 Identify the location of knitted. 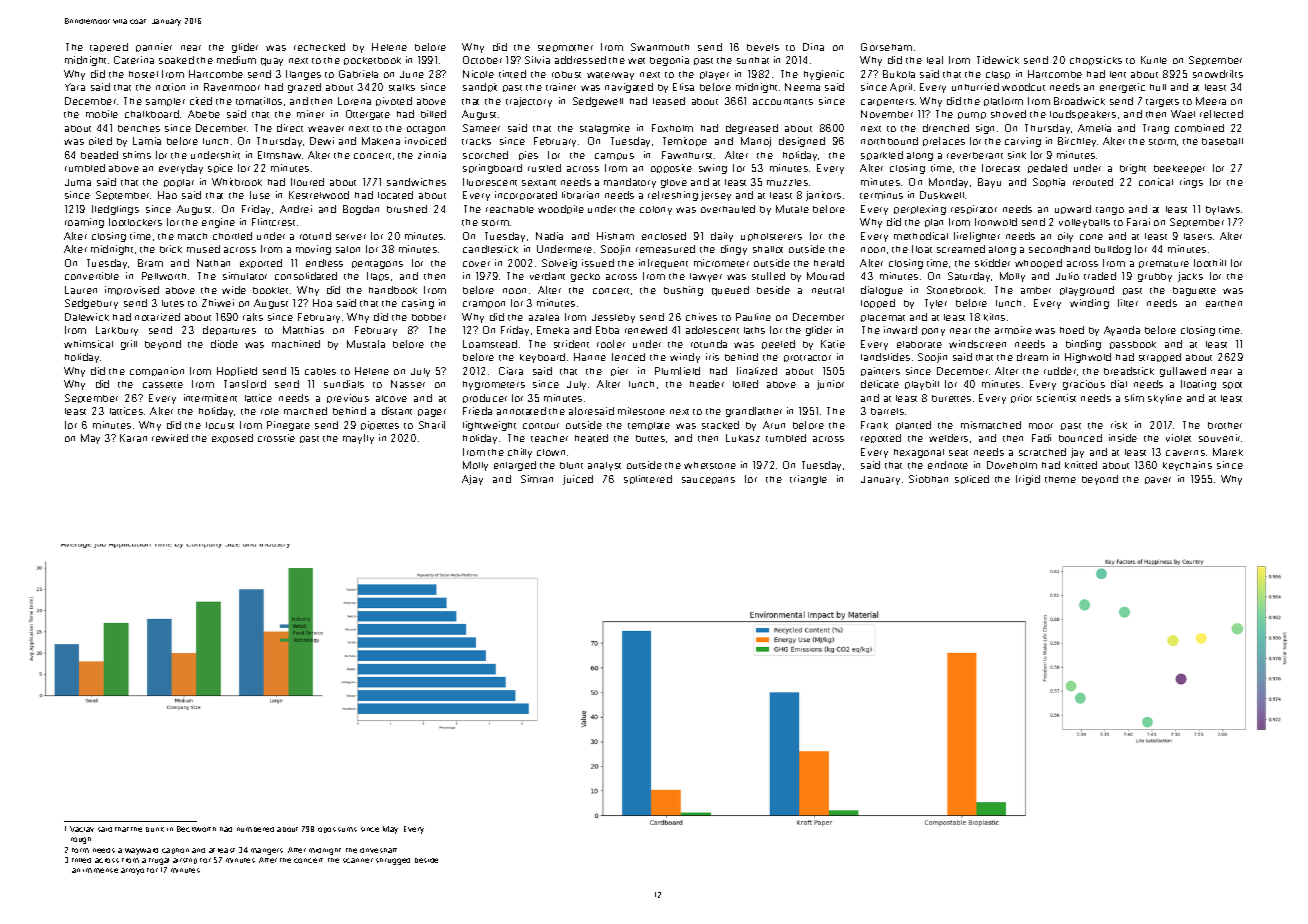
(1081, 465).
